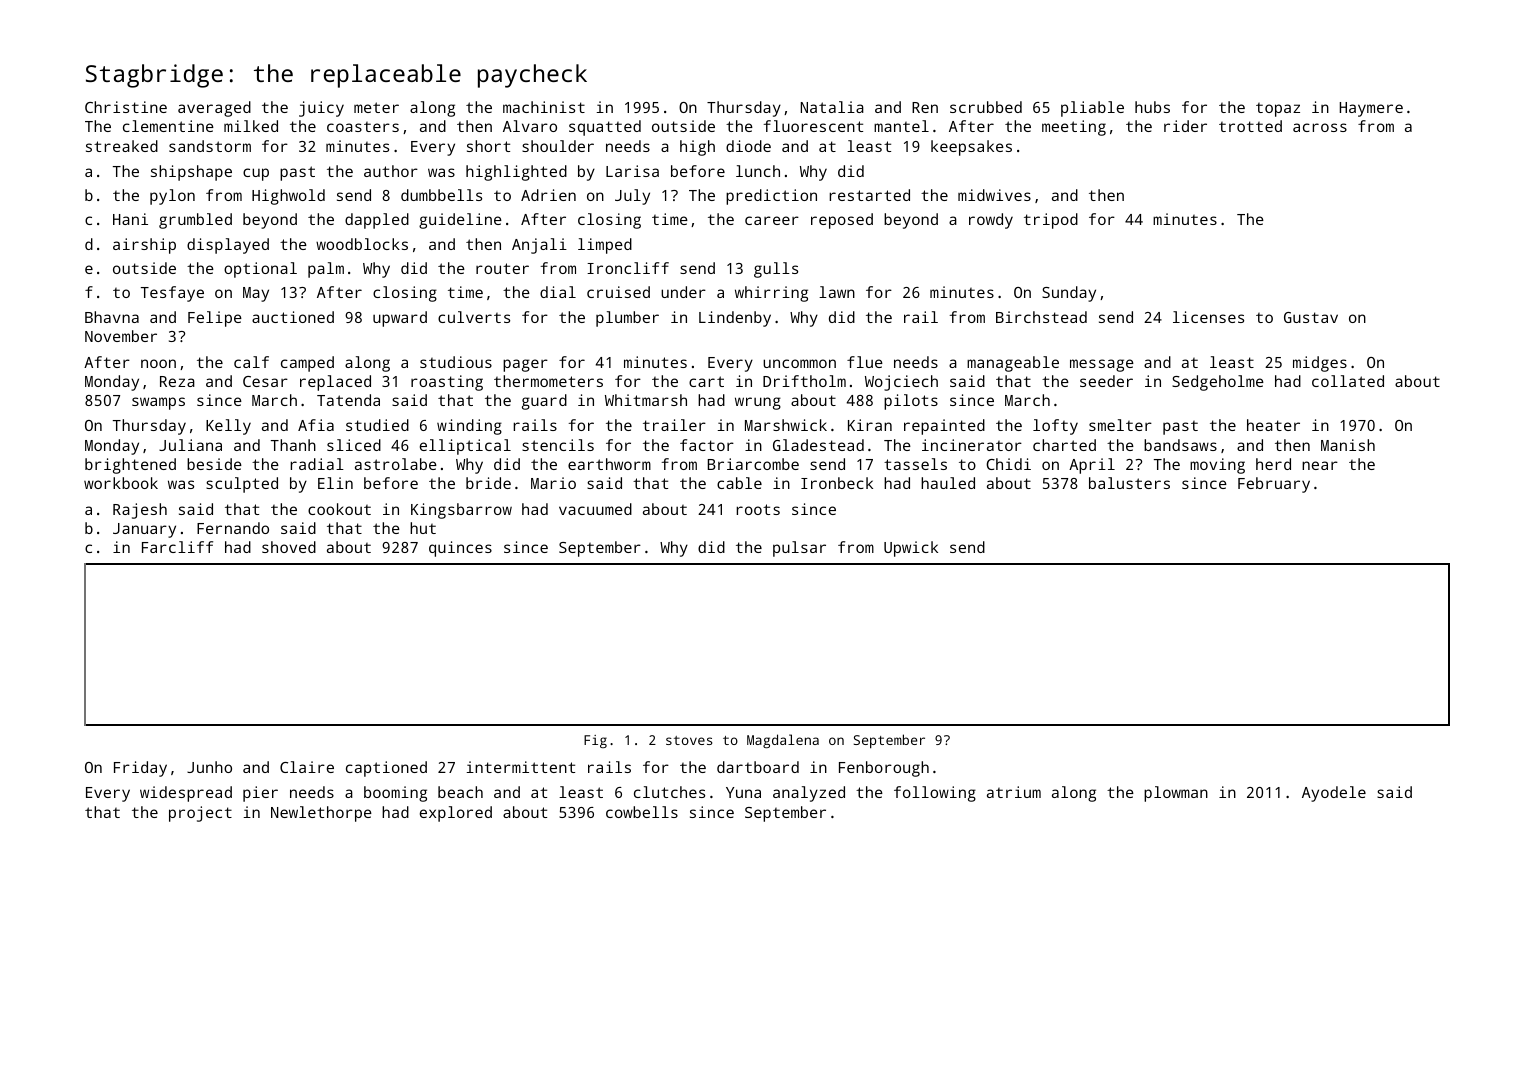  What do you see at coordinates (865, 362) in the screenshot?
I see `flue` at bounding box center [865, 362].
